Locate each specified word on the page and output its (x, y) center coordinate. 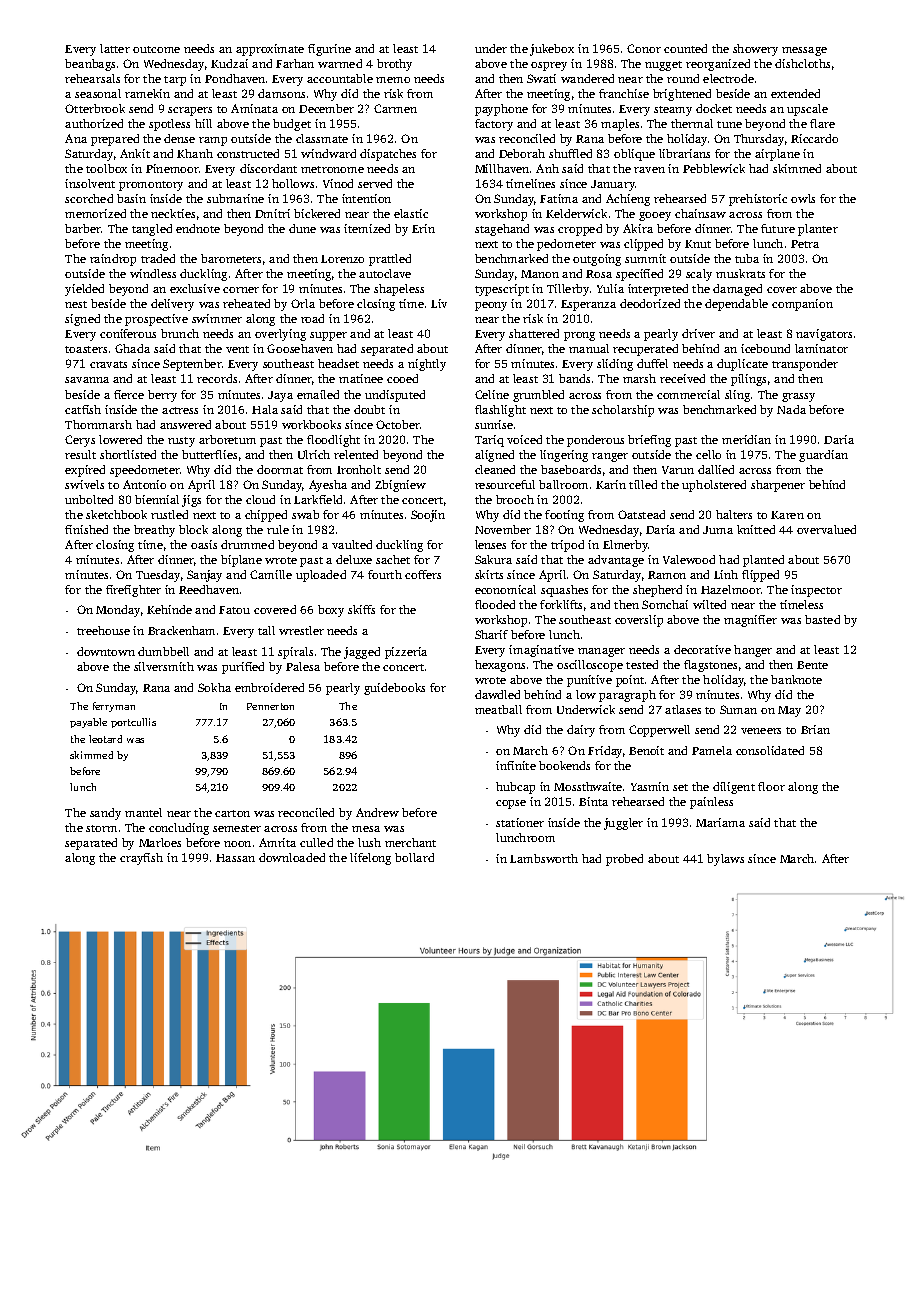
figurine (329, 50)
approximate (270, 50)
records (217, 378)
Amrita (277, 842)
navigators (824, 335)
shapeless (399, 290)
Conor (644, 48)
